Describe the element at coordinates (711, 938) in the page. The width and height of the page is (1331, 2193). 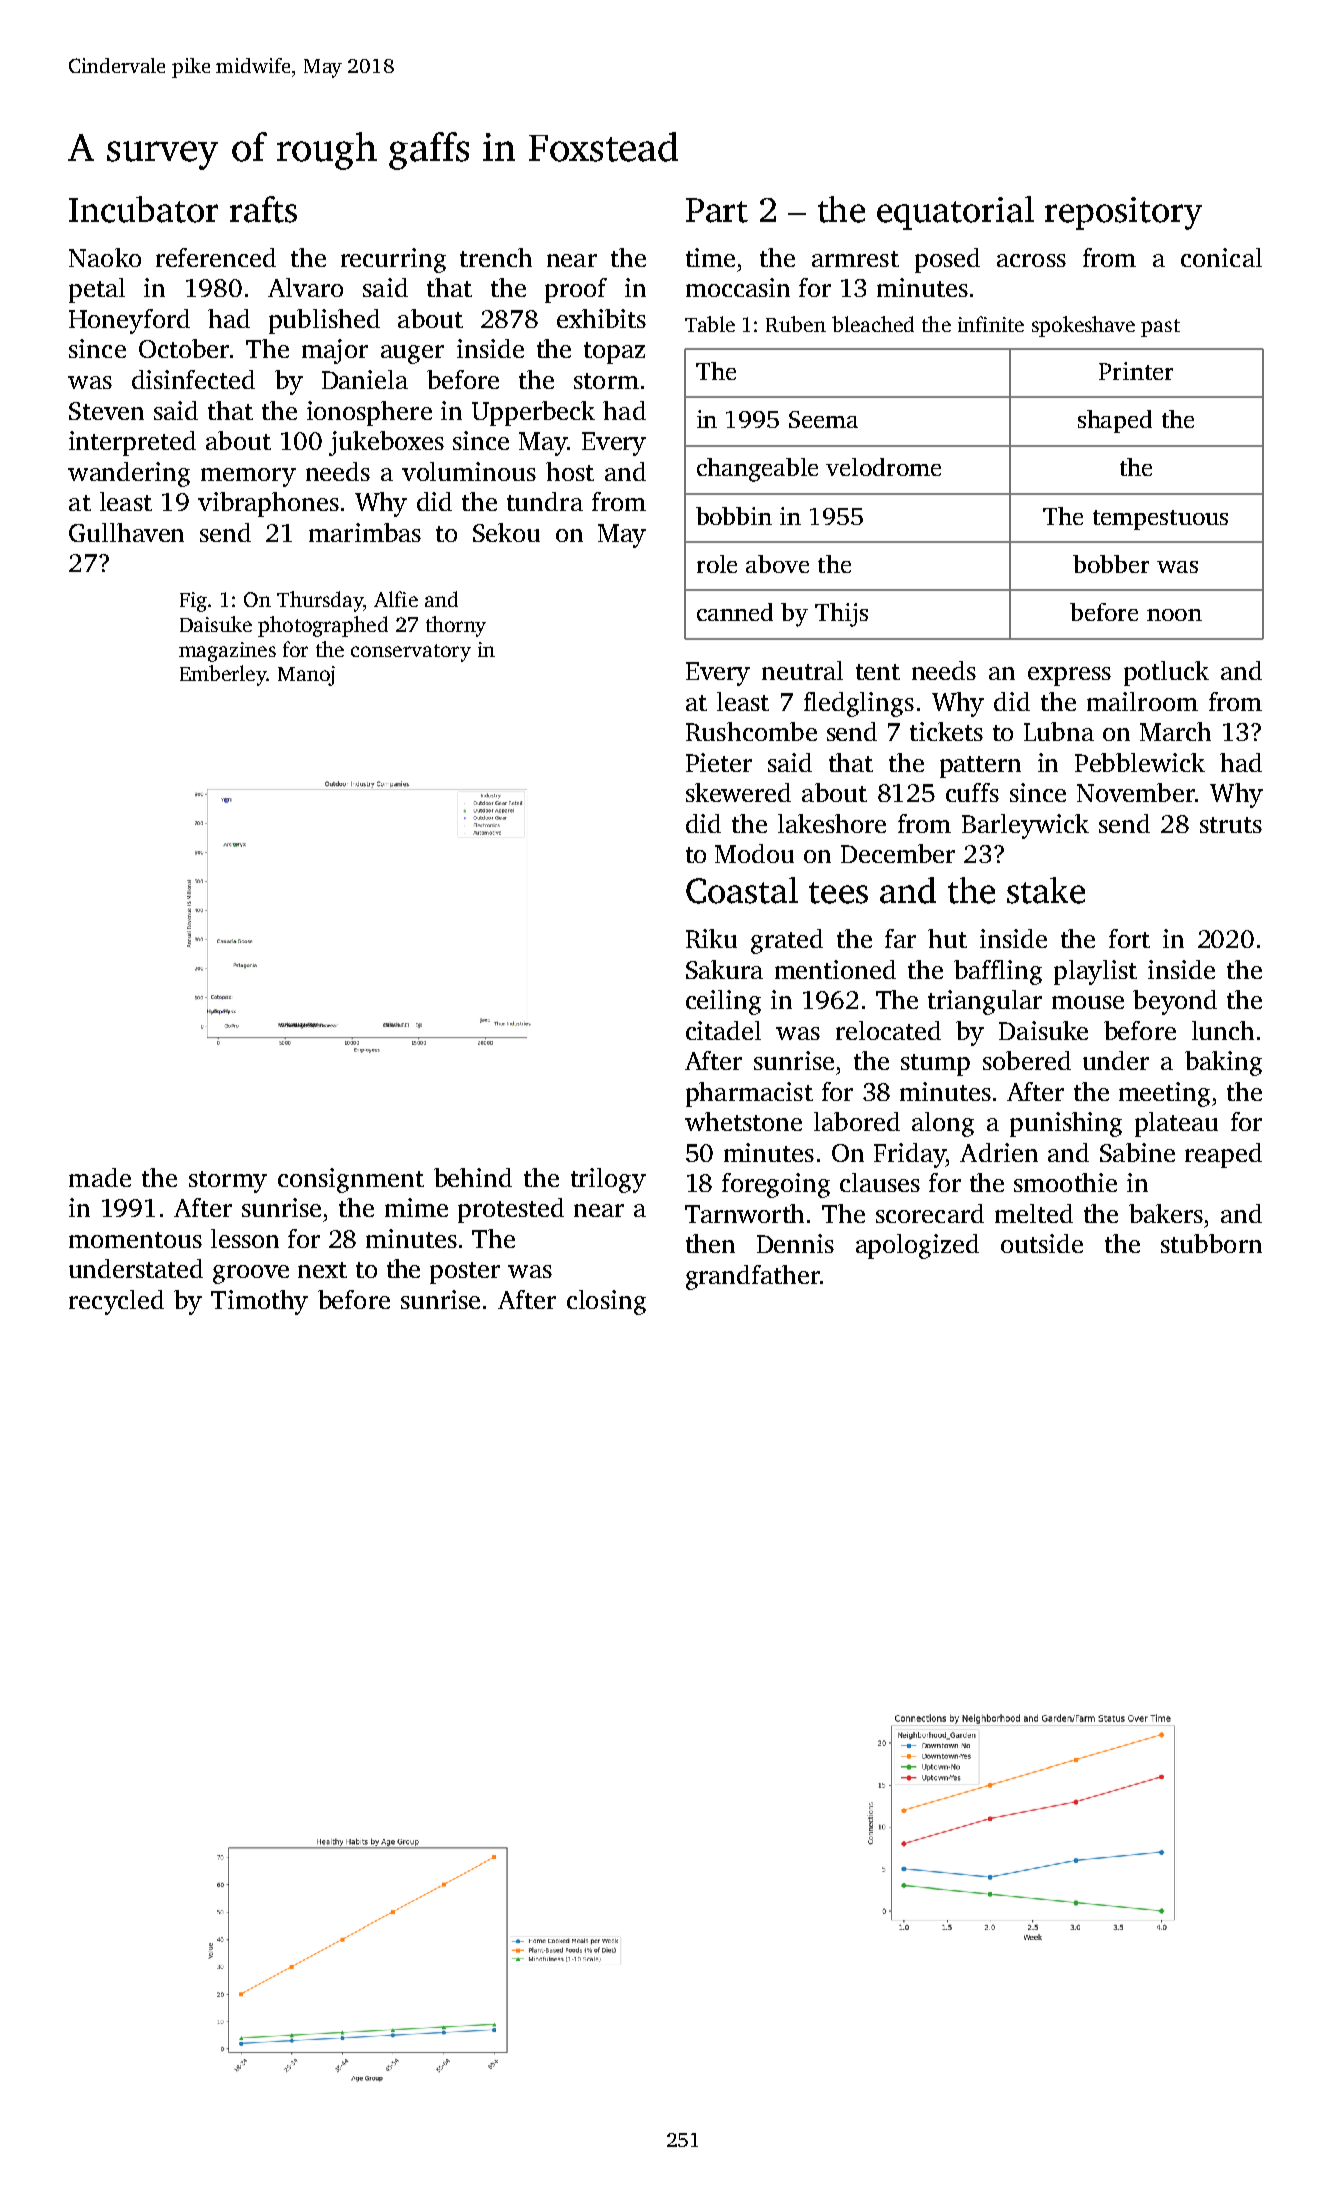
I see `Riku` at that location.
